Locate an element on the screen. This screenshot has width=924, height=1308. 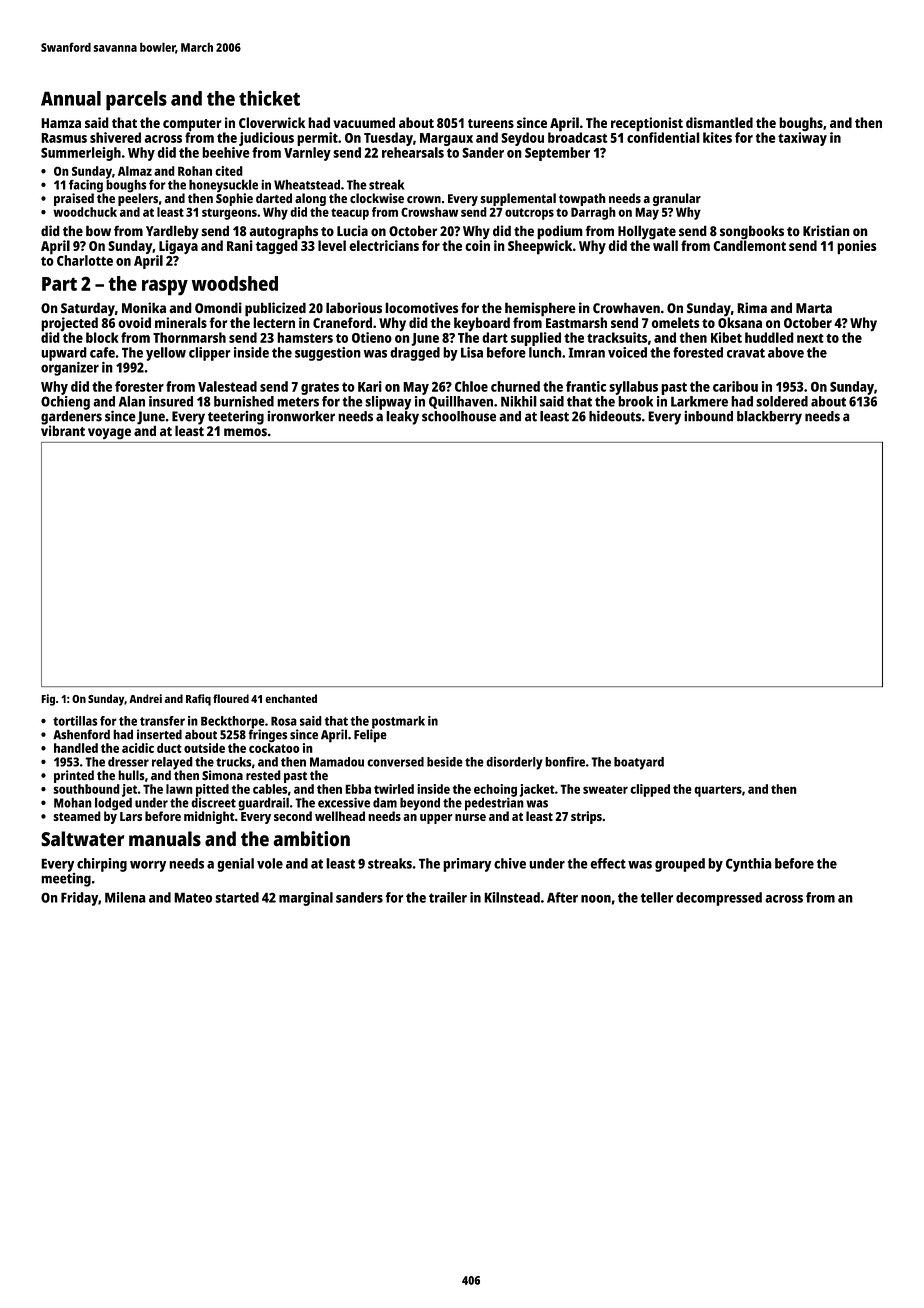
dismantled is located at coordinates (719, 122).
